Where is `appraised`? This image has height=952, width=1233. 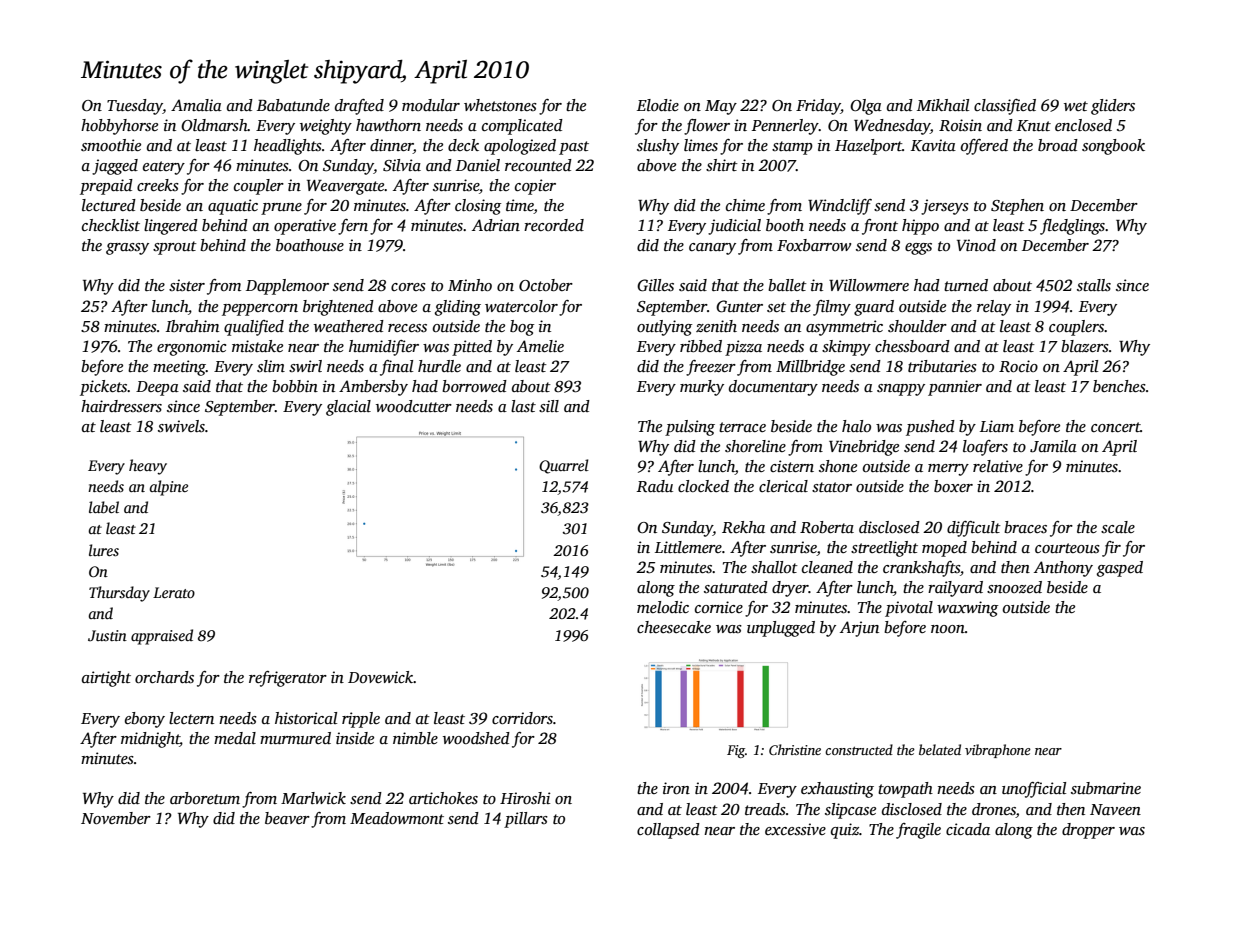 appraised is located at coordinates (162, 637).
